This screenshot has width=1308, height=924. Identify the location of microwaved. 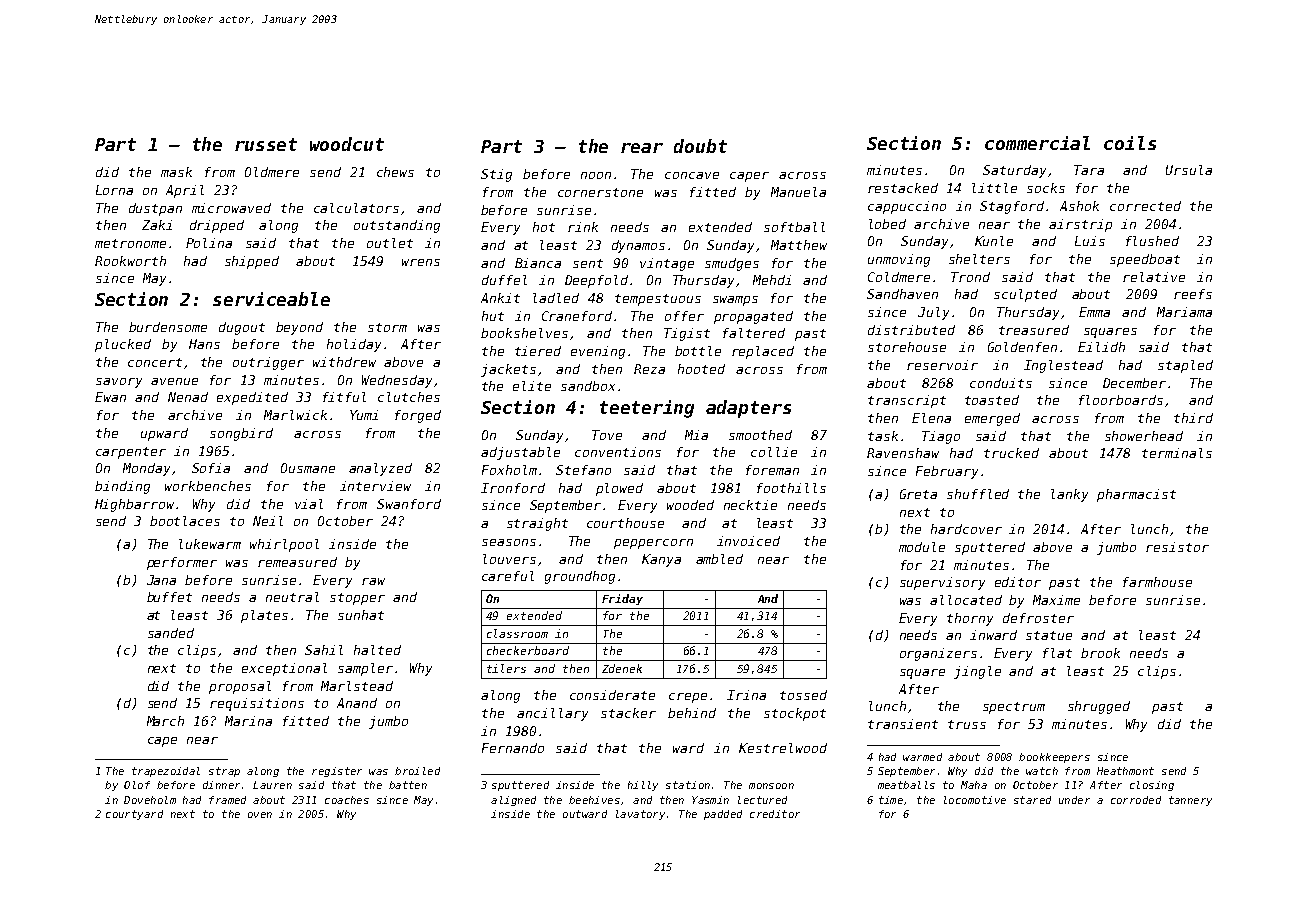
(231, 208).
